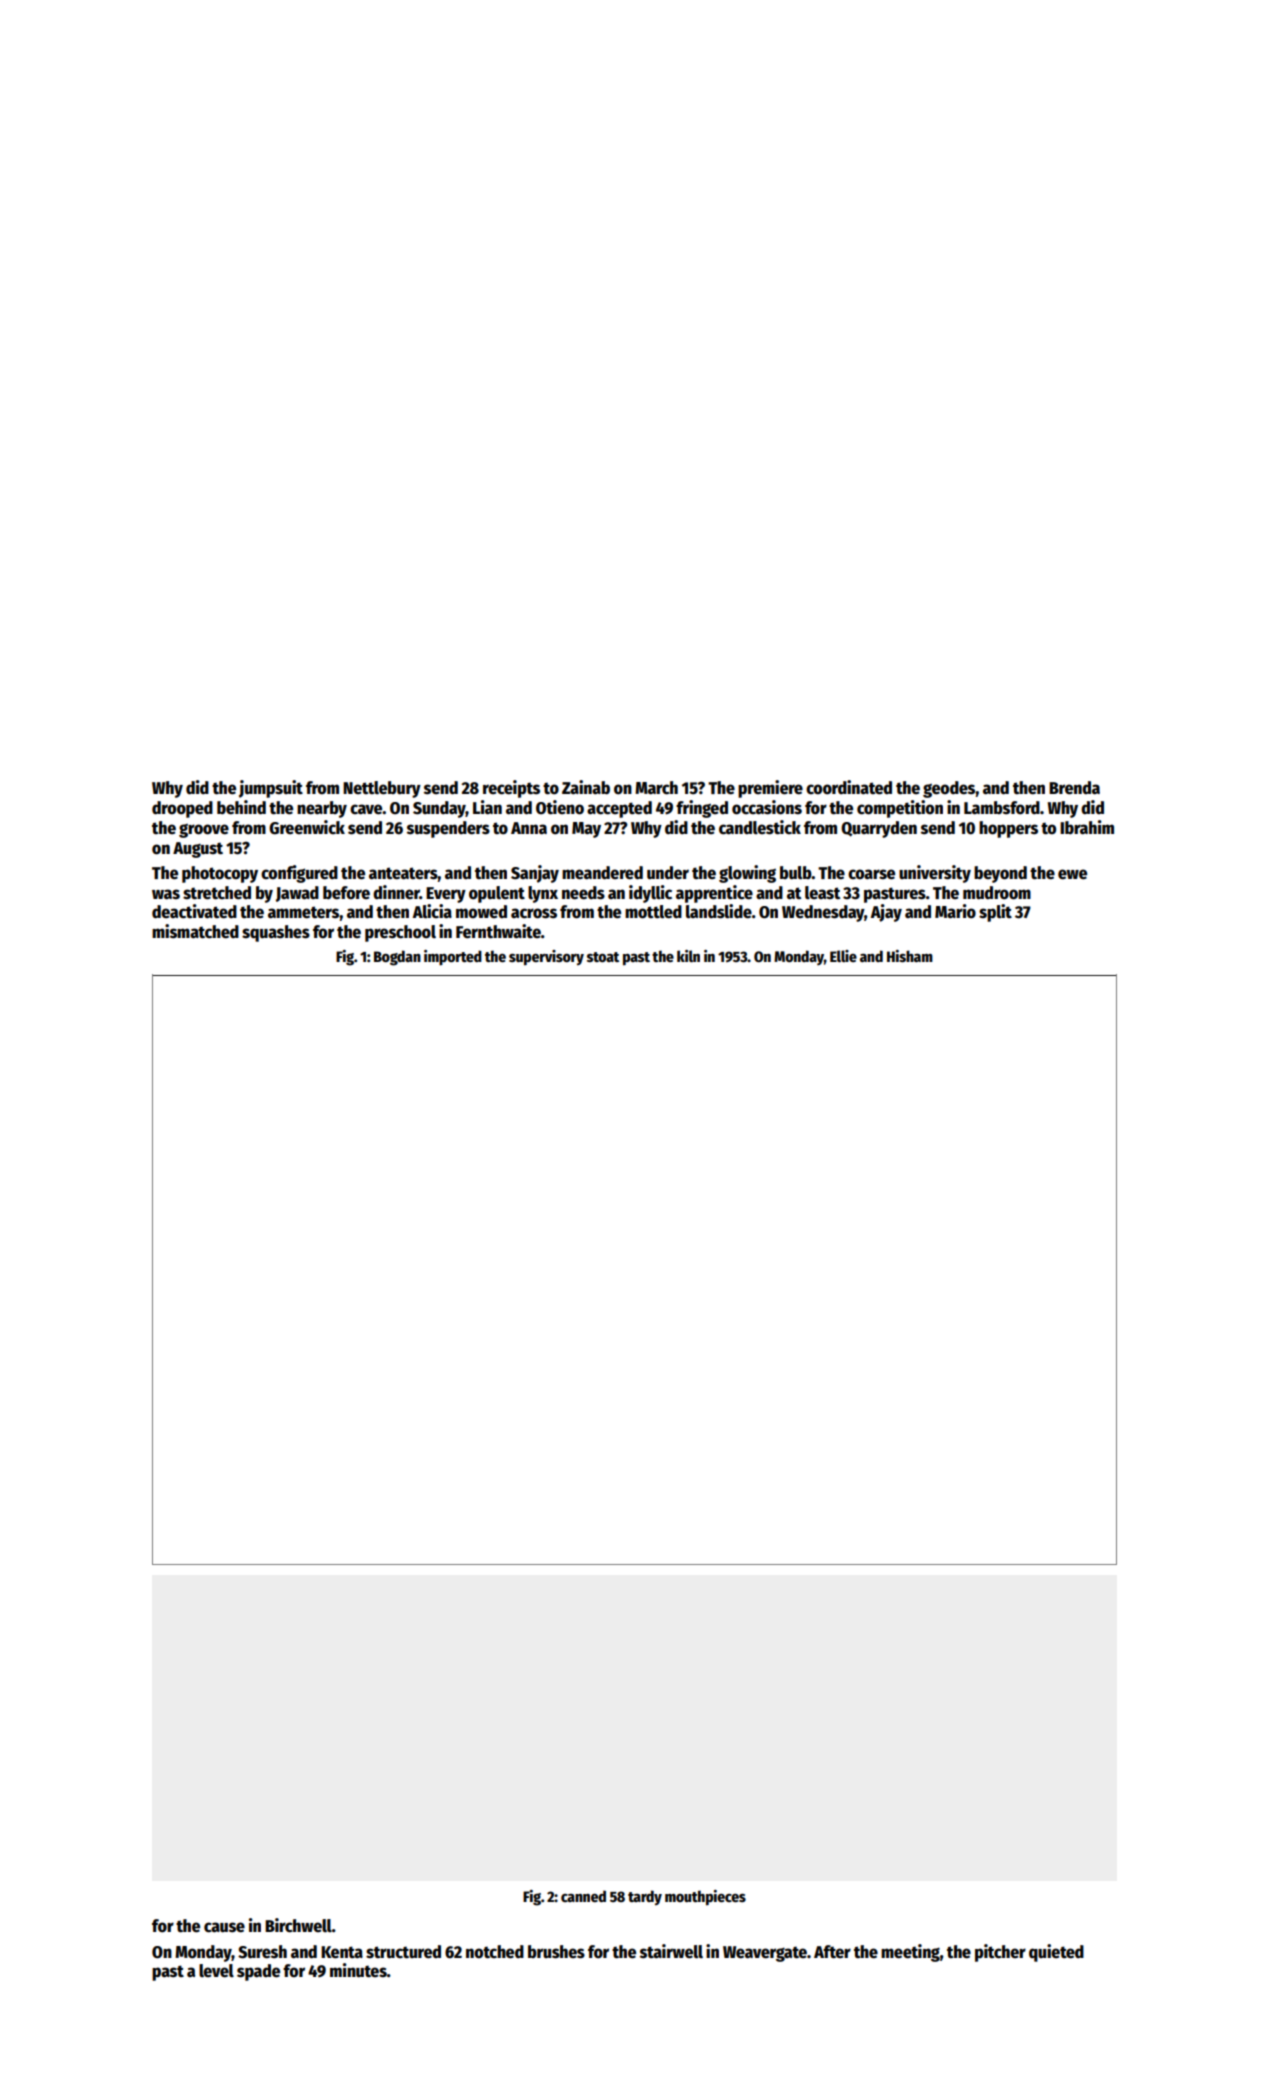 Image resolution: width=1269 pixels, height=2091 pixels. What do you see at coordinates (765, 1954) in the screenshot?
I see `Weavergate` at bounding box center [765, 1954].
